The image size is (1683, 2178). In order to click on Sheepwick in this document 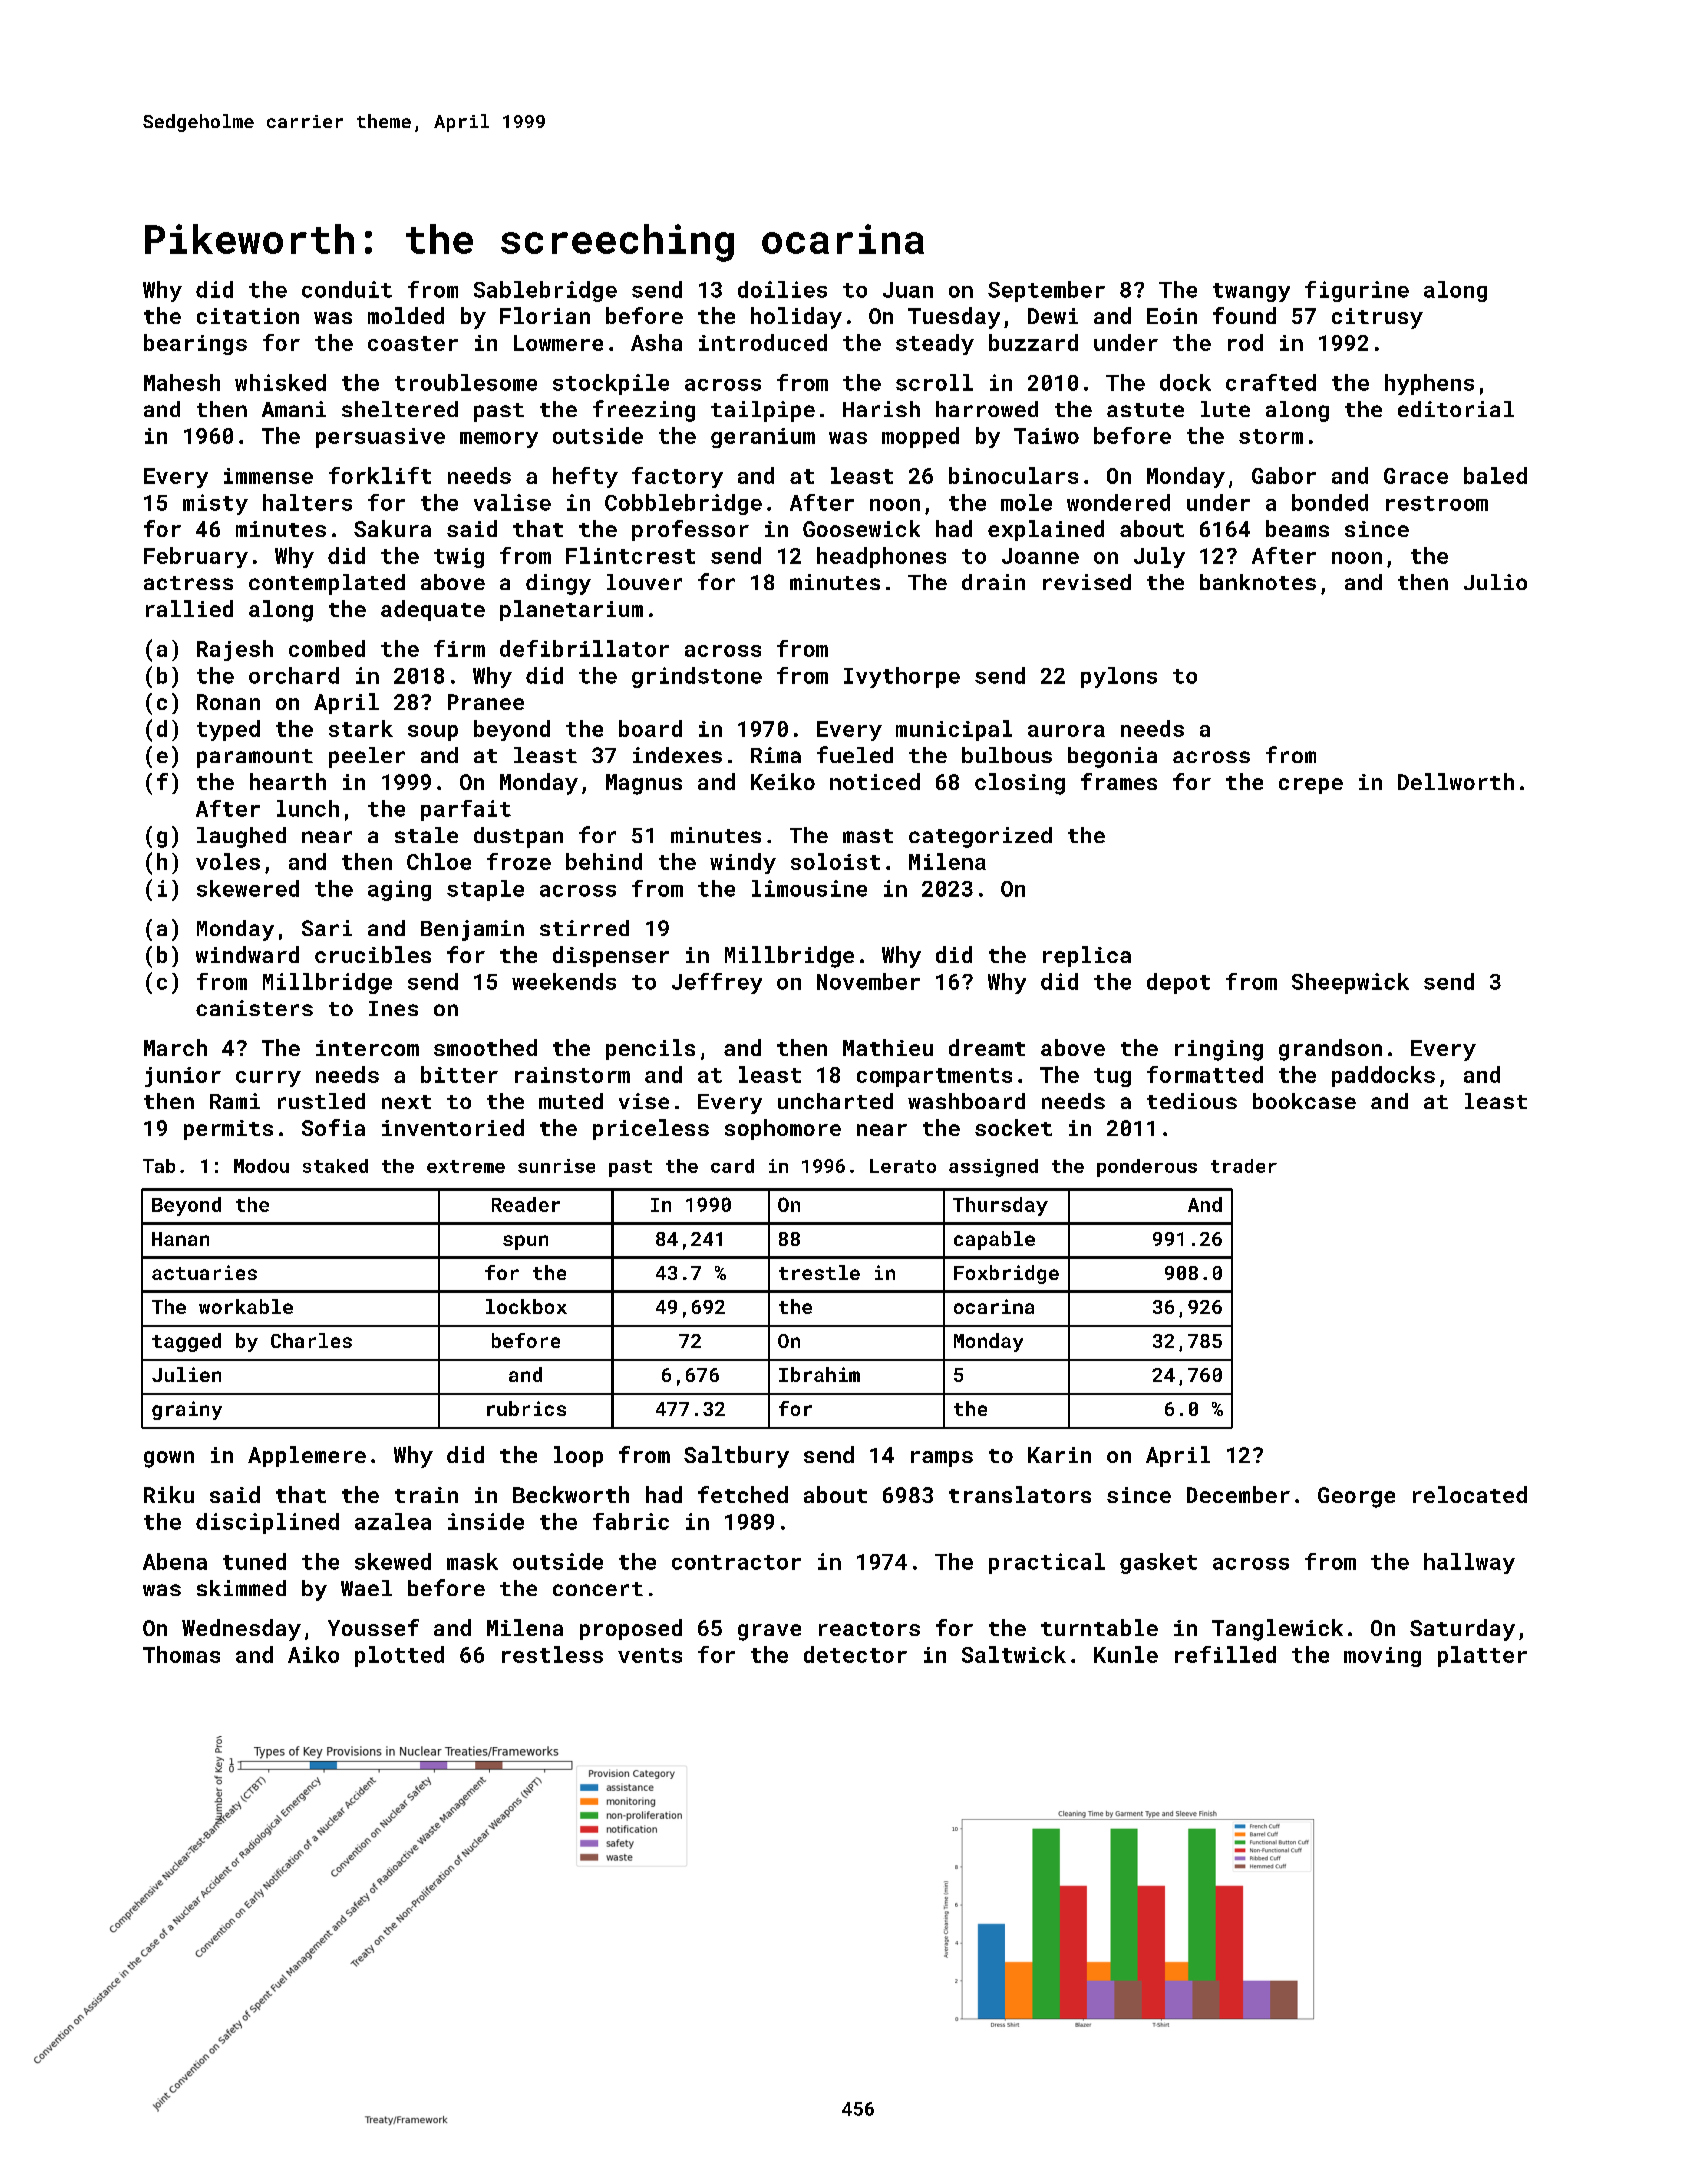, I will do `click(1350, 983)`.
